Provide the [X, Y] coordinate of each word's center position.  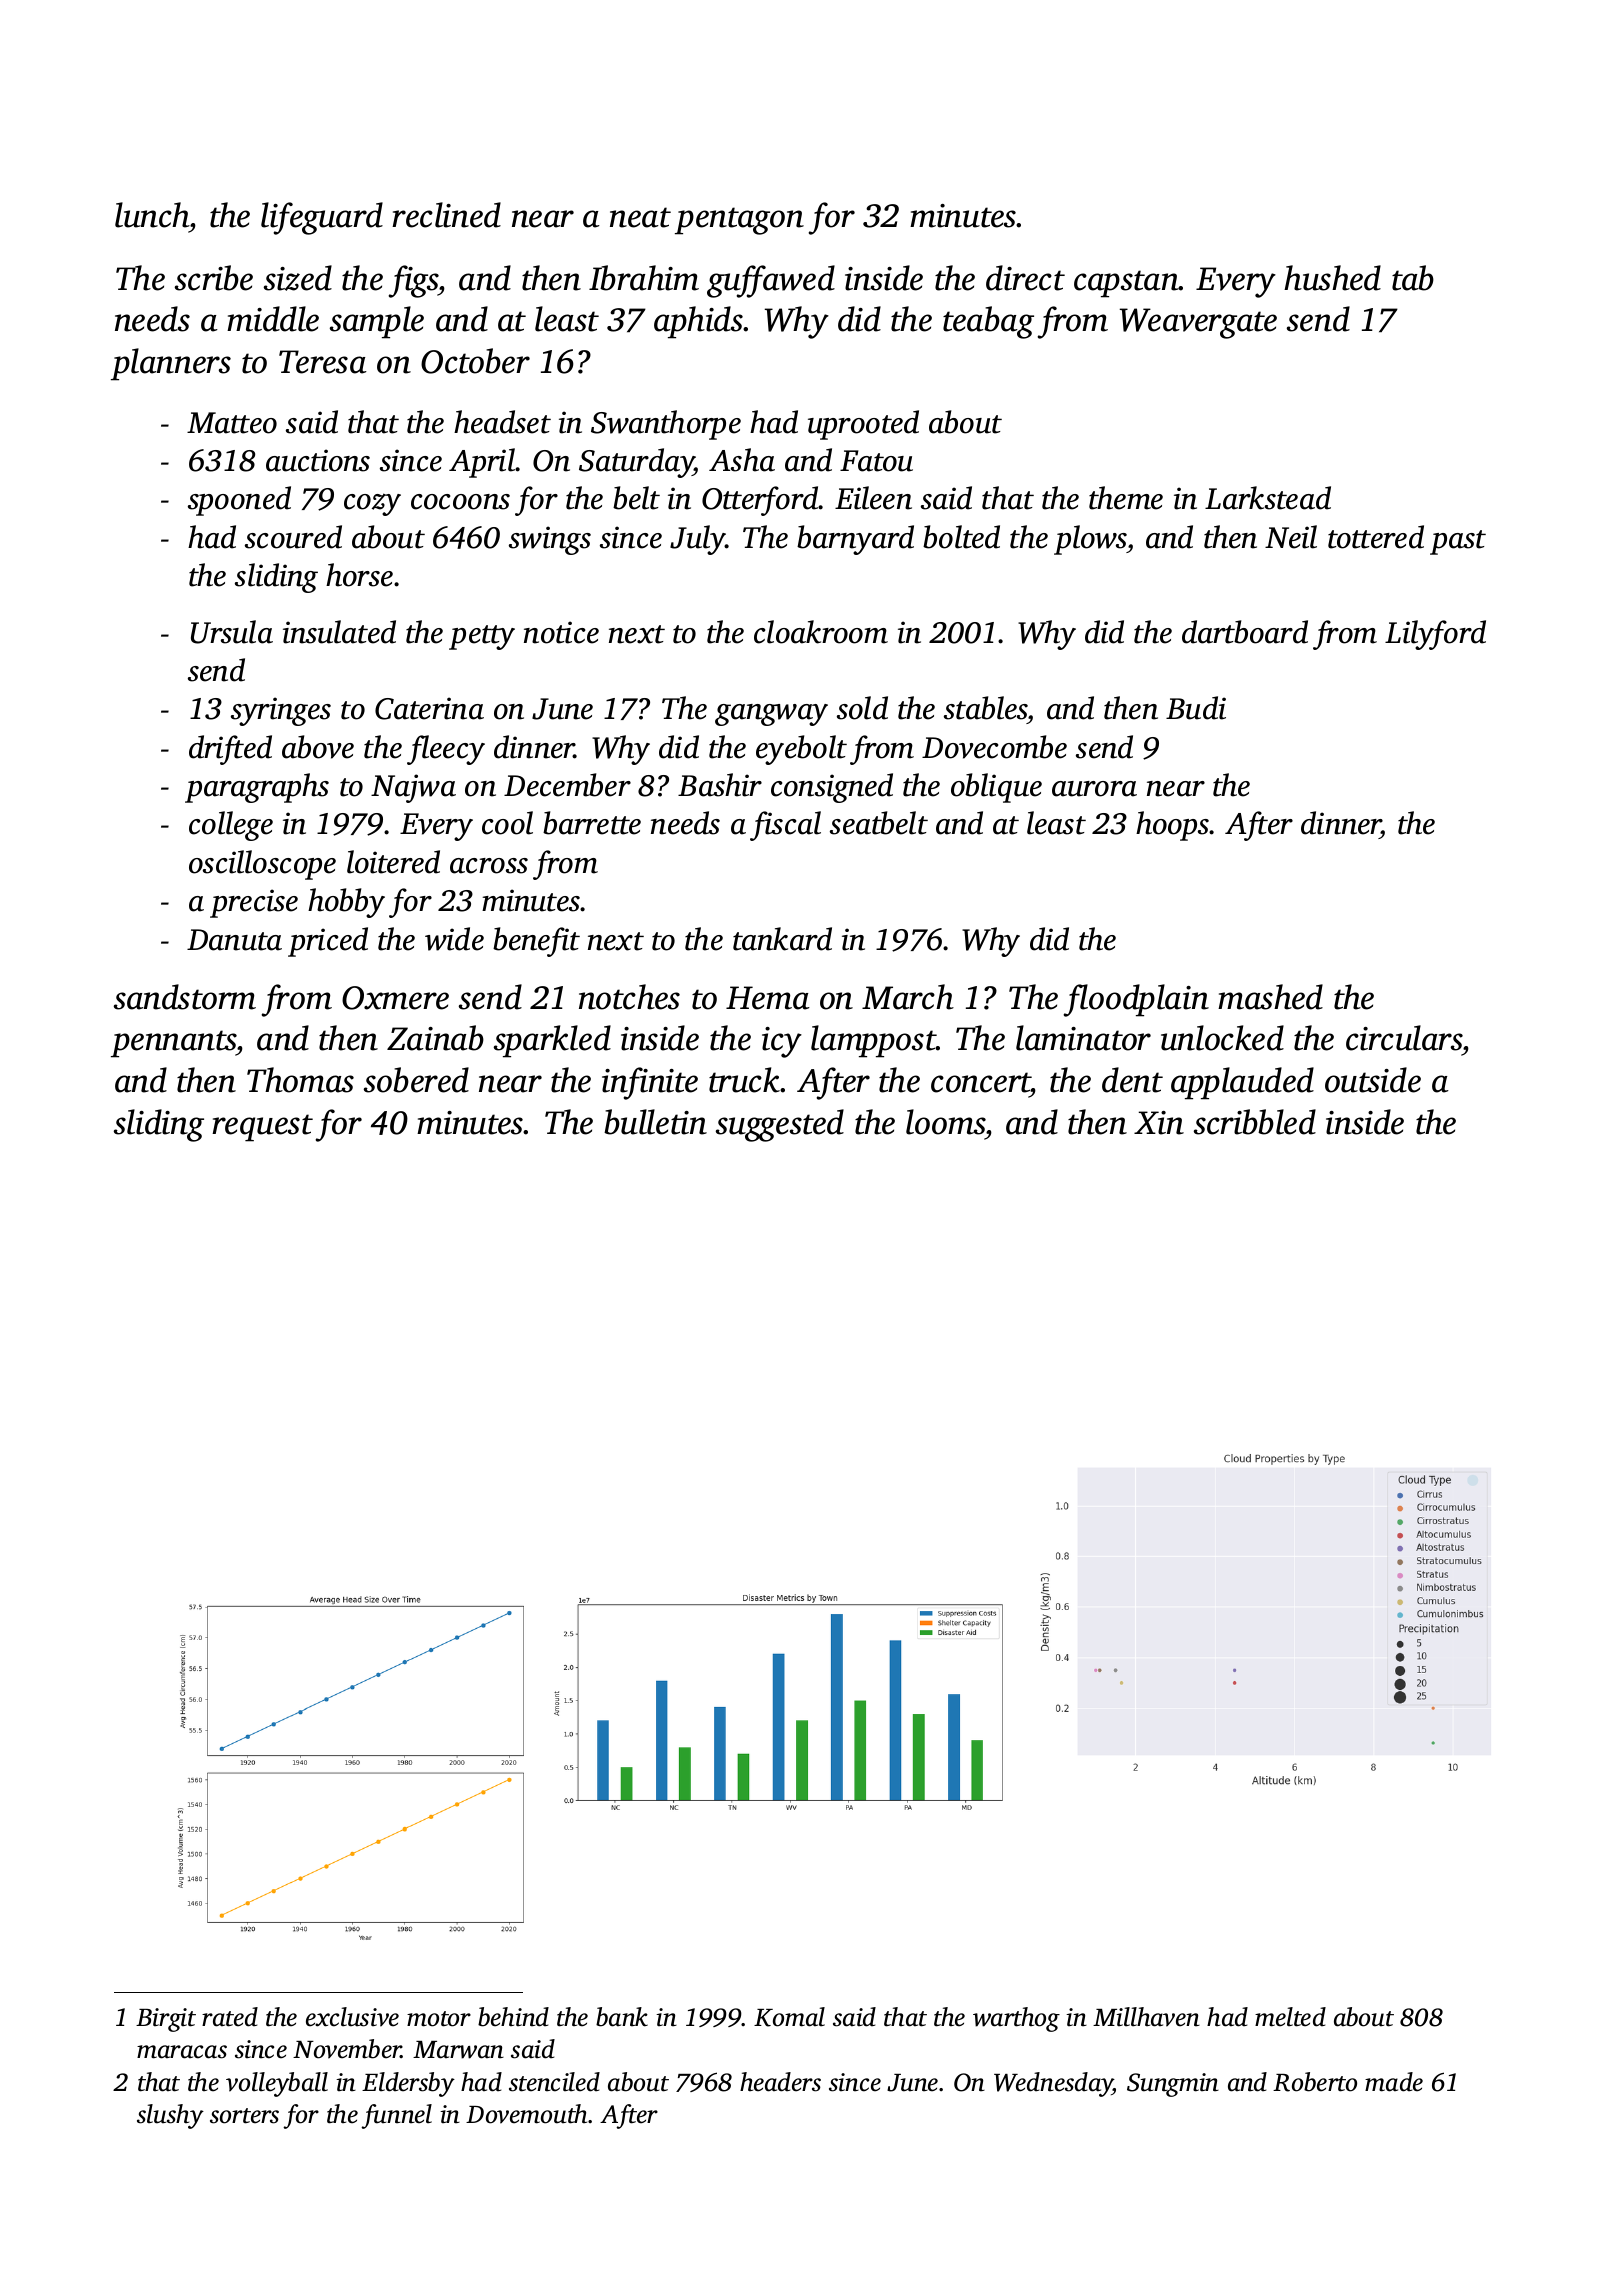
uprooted [863, 425]
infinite [650, 1083]
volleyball [277, 2084]
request [262, 1128]
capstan [1126, 284]
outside [1373, 1080]
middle [273, 319]
